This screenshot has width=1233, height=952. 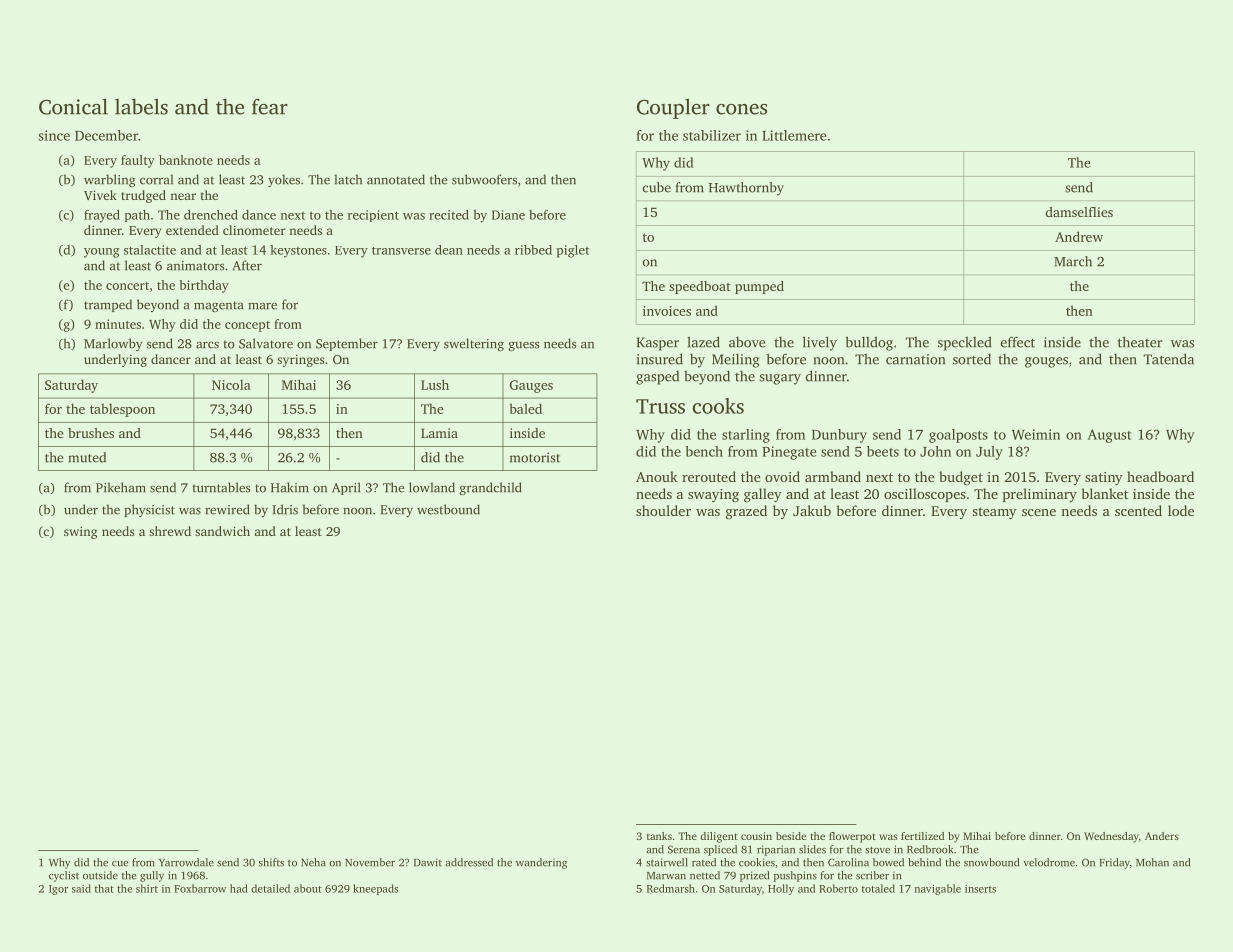 I want to click on Kasper, so click(x=658, y=344).
